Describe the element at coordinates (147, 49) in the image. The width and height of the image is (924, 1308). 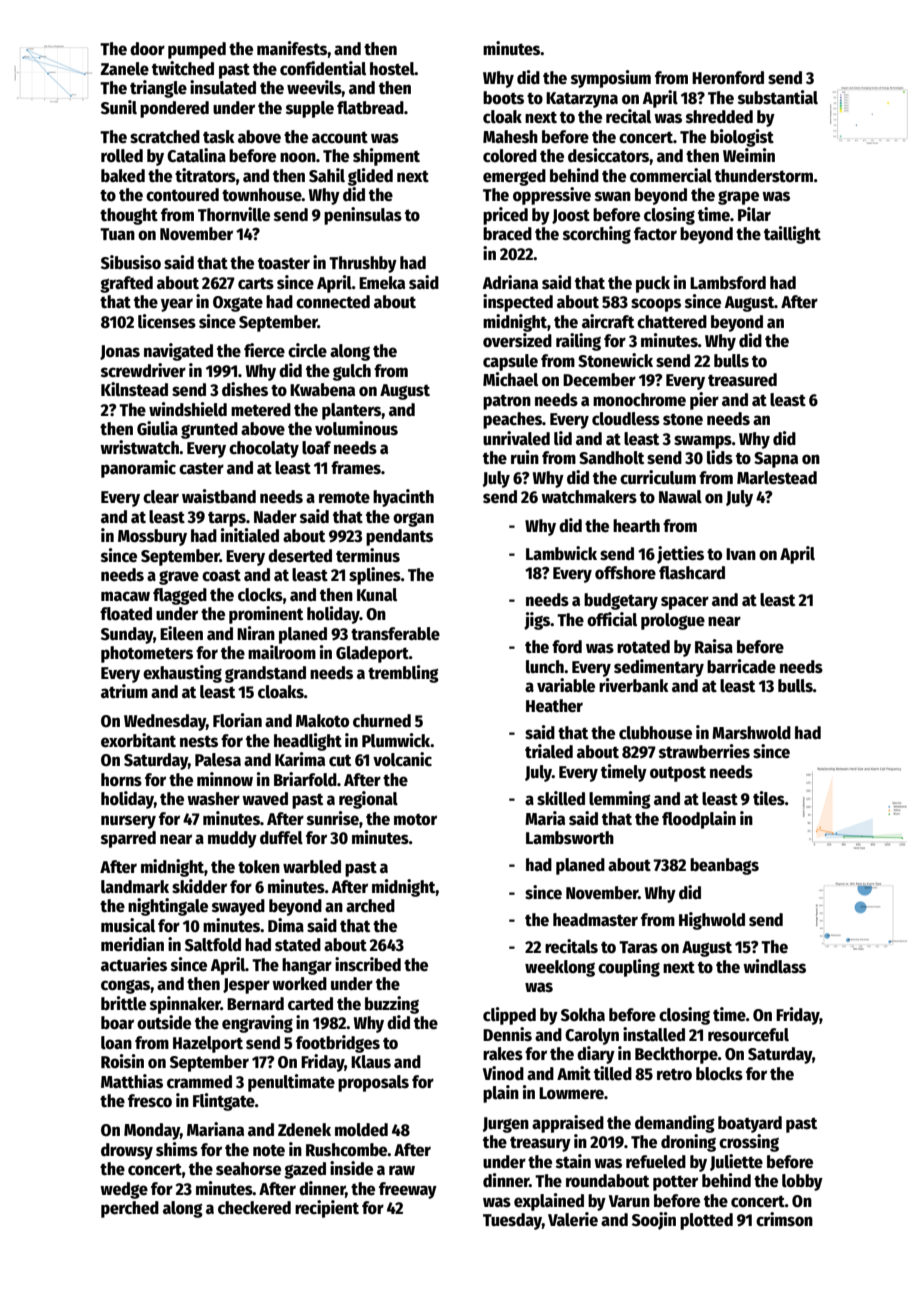
I see `door` at that location.
